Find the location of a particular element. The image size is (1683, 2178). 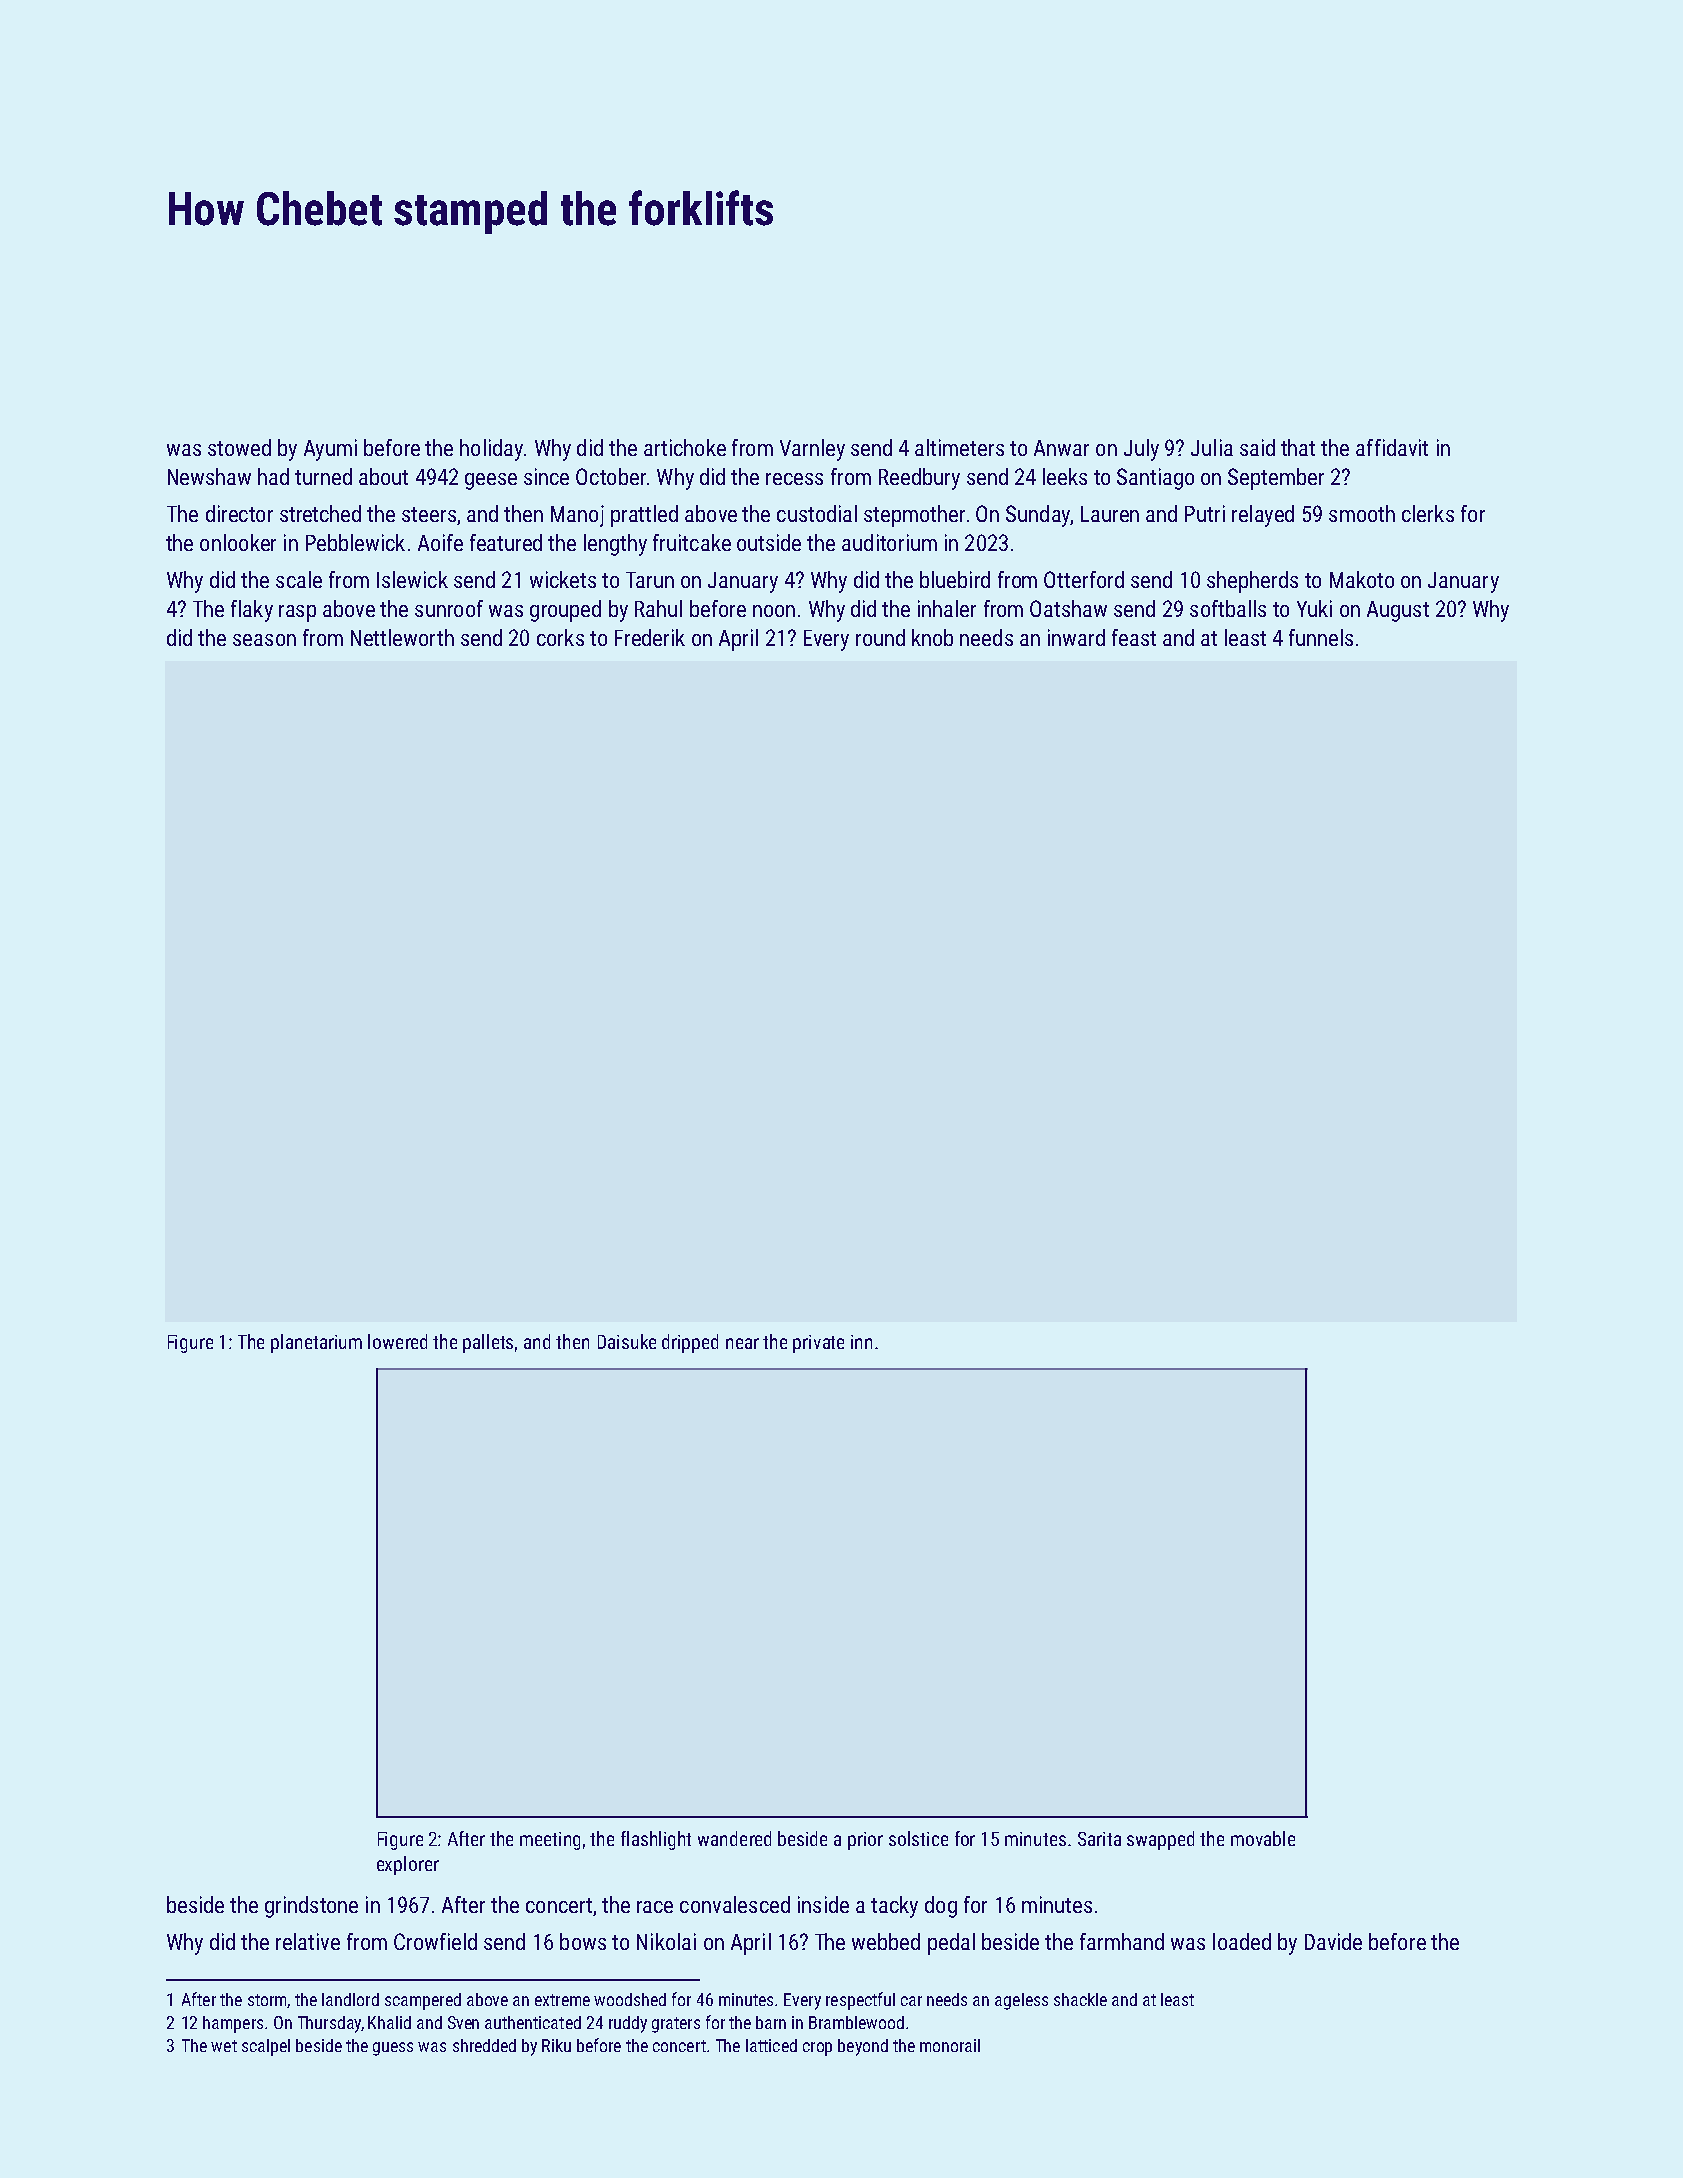

Daisuke is located at coordinates (627, 1341).
